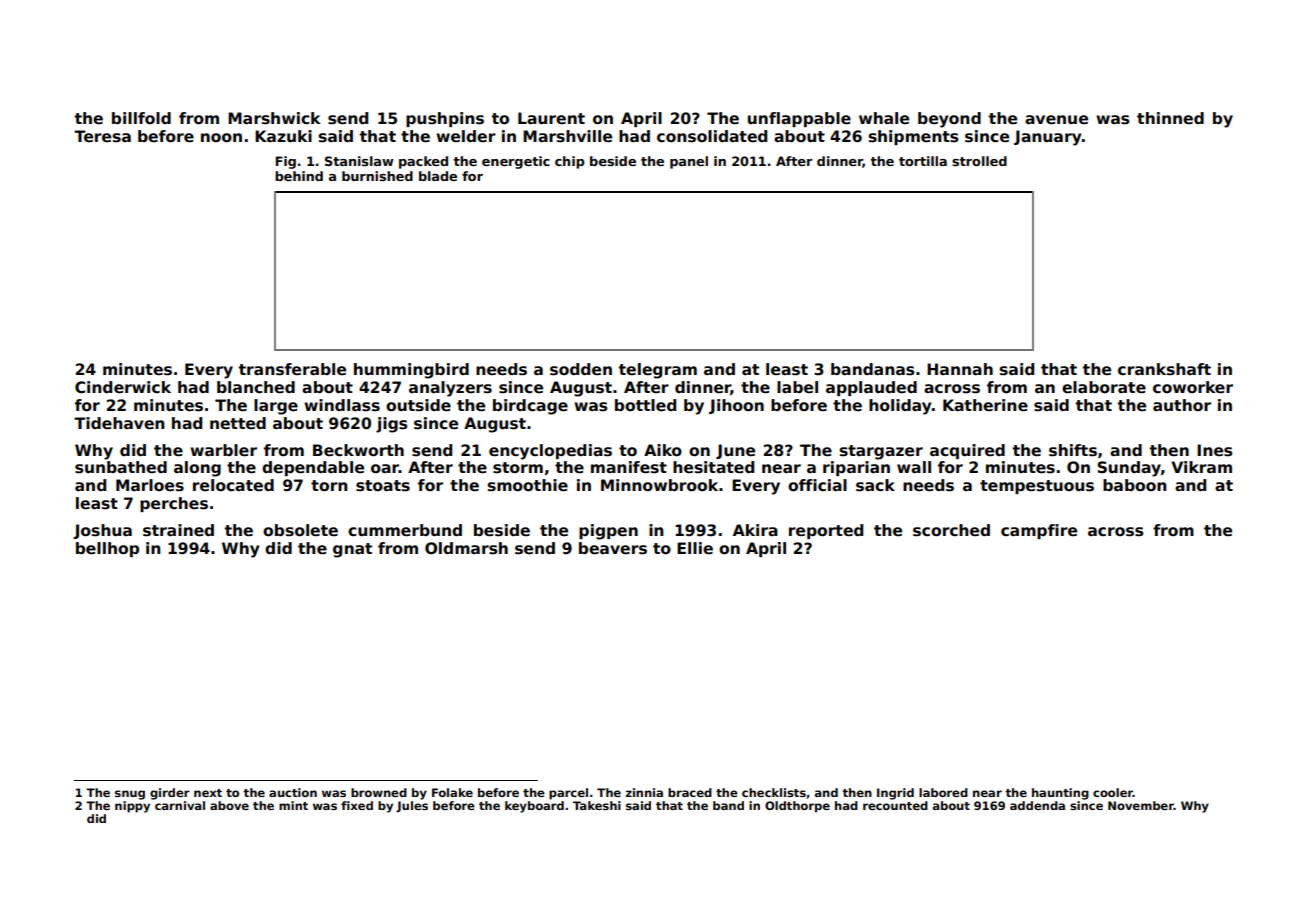 The image size is (1308, 924). Describe the element at coordinates (285, 162) in the document. I see `Fig` at that location.
